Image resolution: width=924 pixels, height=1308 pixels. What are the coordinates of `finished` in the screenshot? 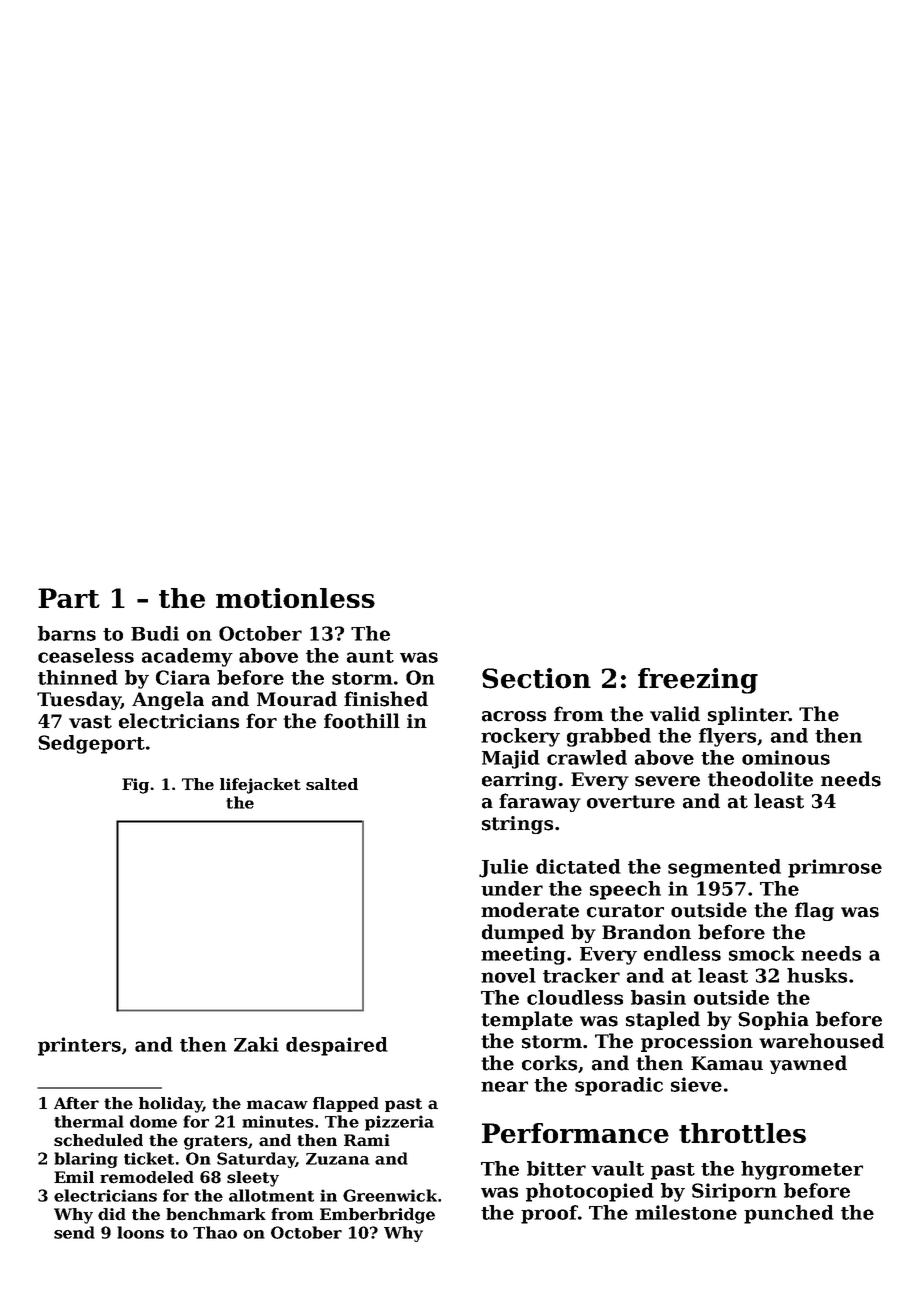 It's located at (386, 699).
